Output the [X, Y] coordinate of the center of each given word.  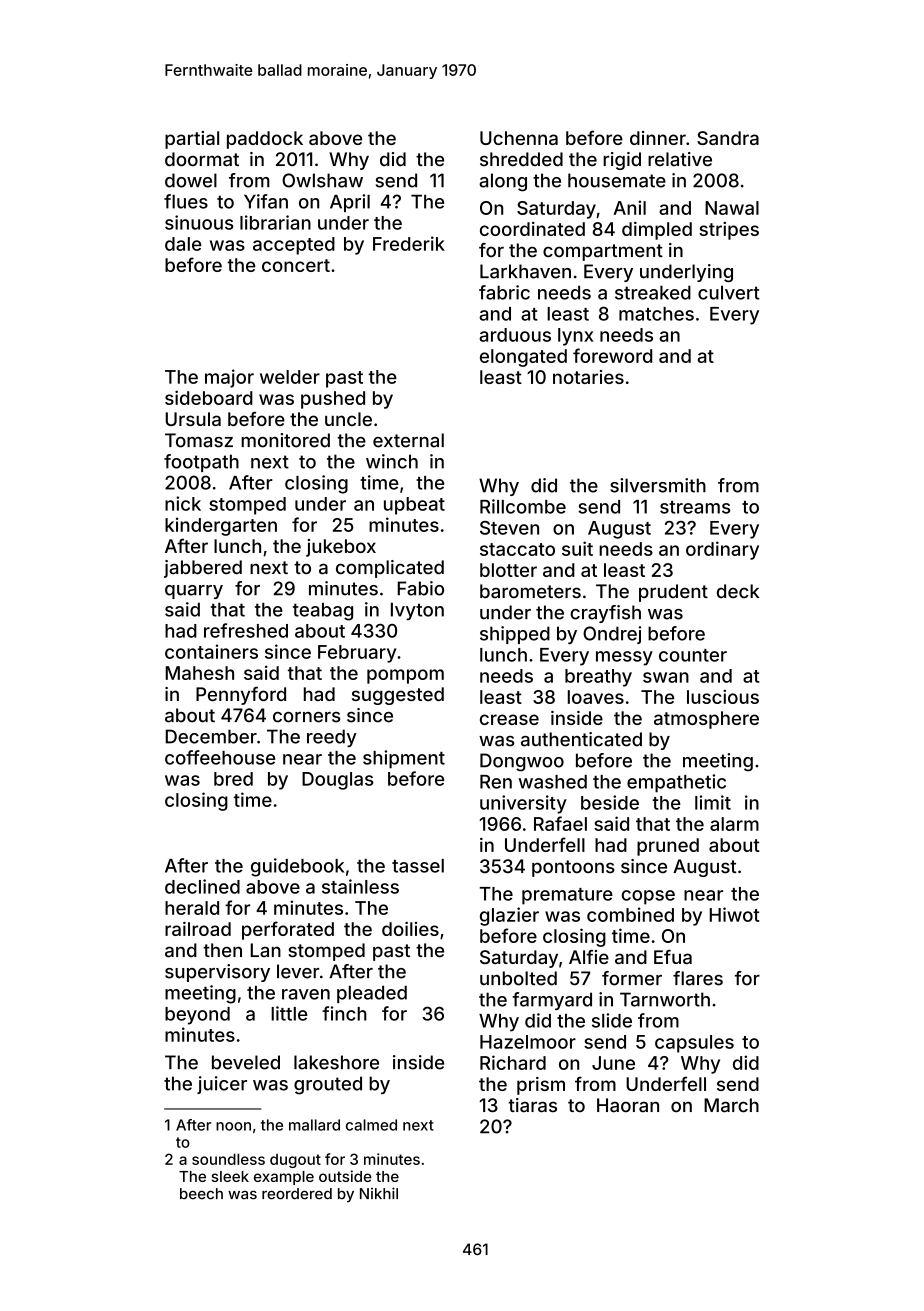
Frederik [409, 243]
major [229, 378]
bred [233, 779]
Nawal [732, 208]
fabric [504, 292]
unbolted [518, 978]
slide [612, 1020]
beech [201, 1194]
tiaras [532, 1105]
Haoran [628, 1105]
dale [183, 244]
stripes [729, 231]
